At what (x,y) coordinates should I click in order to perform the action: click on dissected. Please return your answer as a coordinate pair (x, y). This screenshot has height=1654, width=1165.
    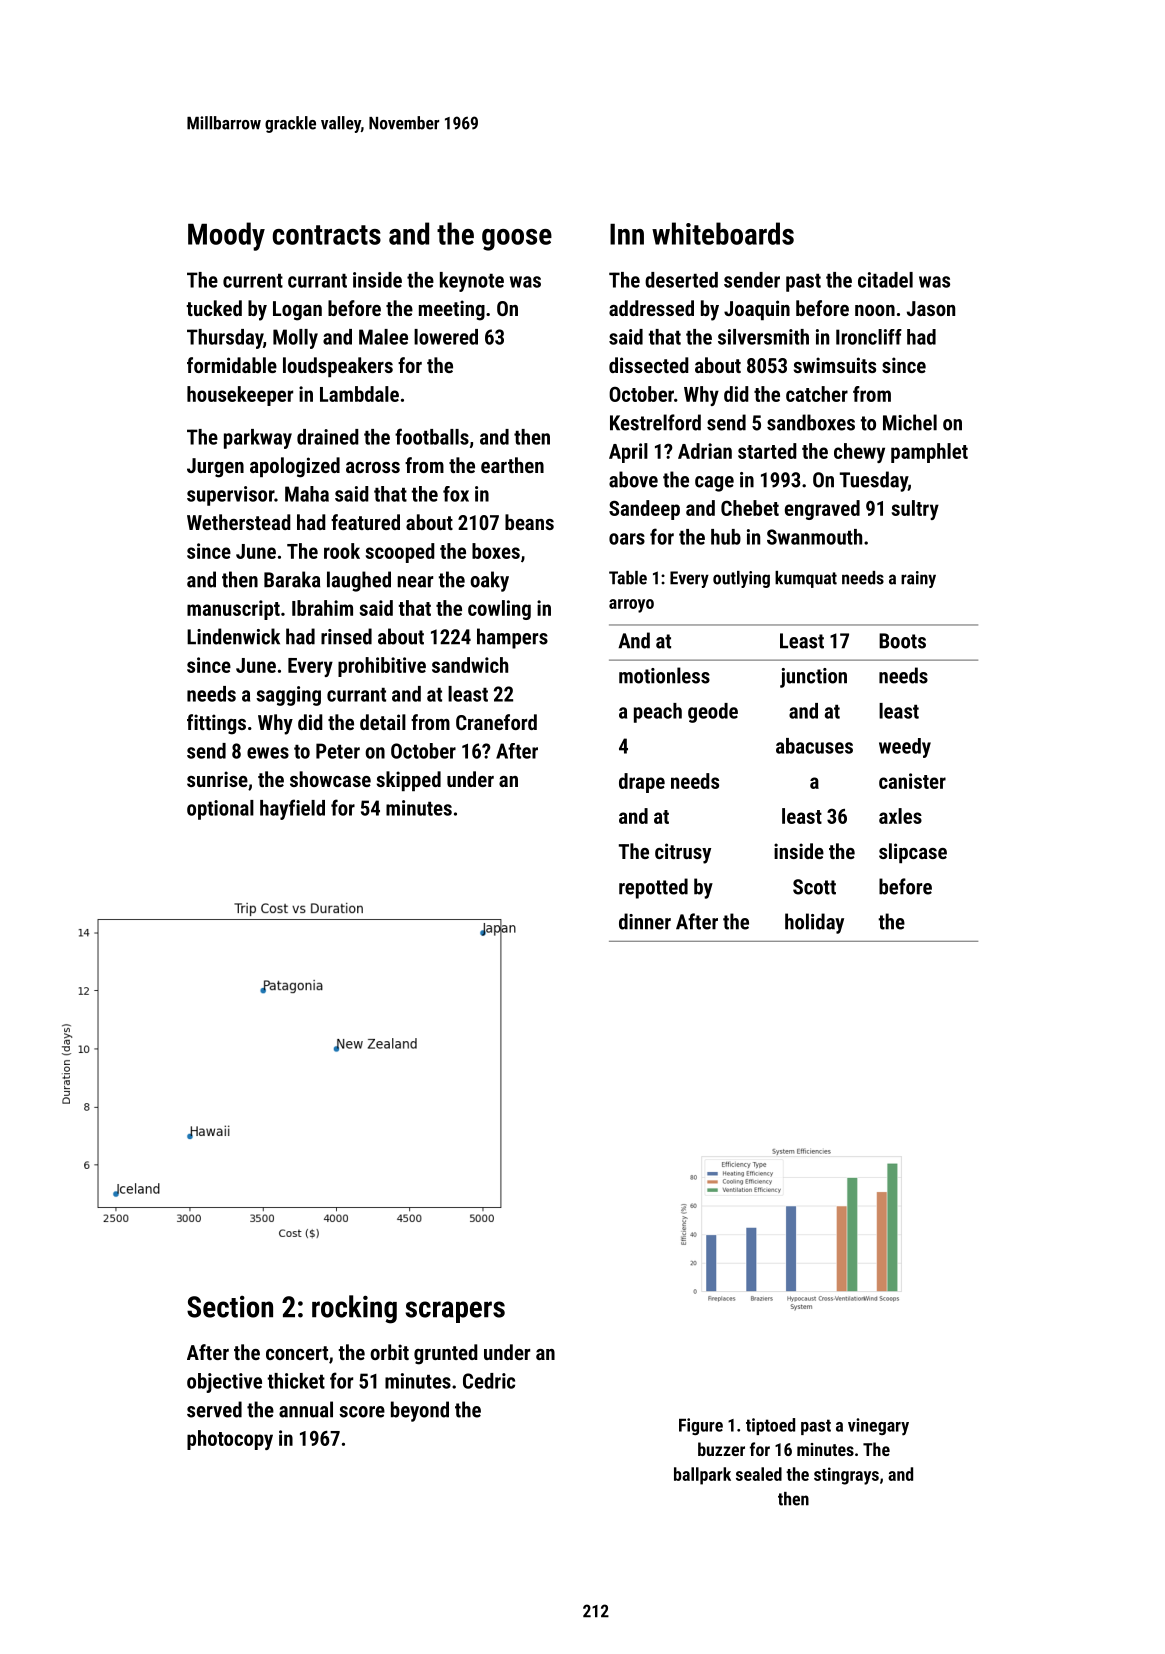
    Looking at the image, I should click on (649, 365).
